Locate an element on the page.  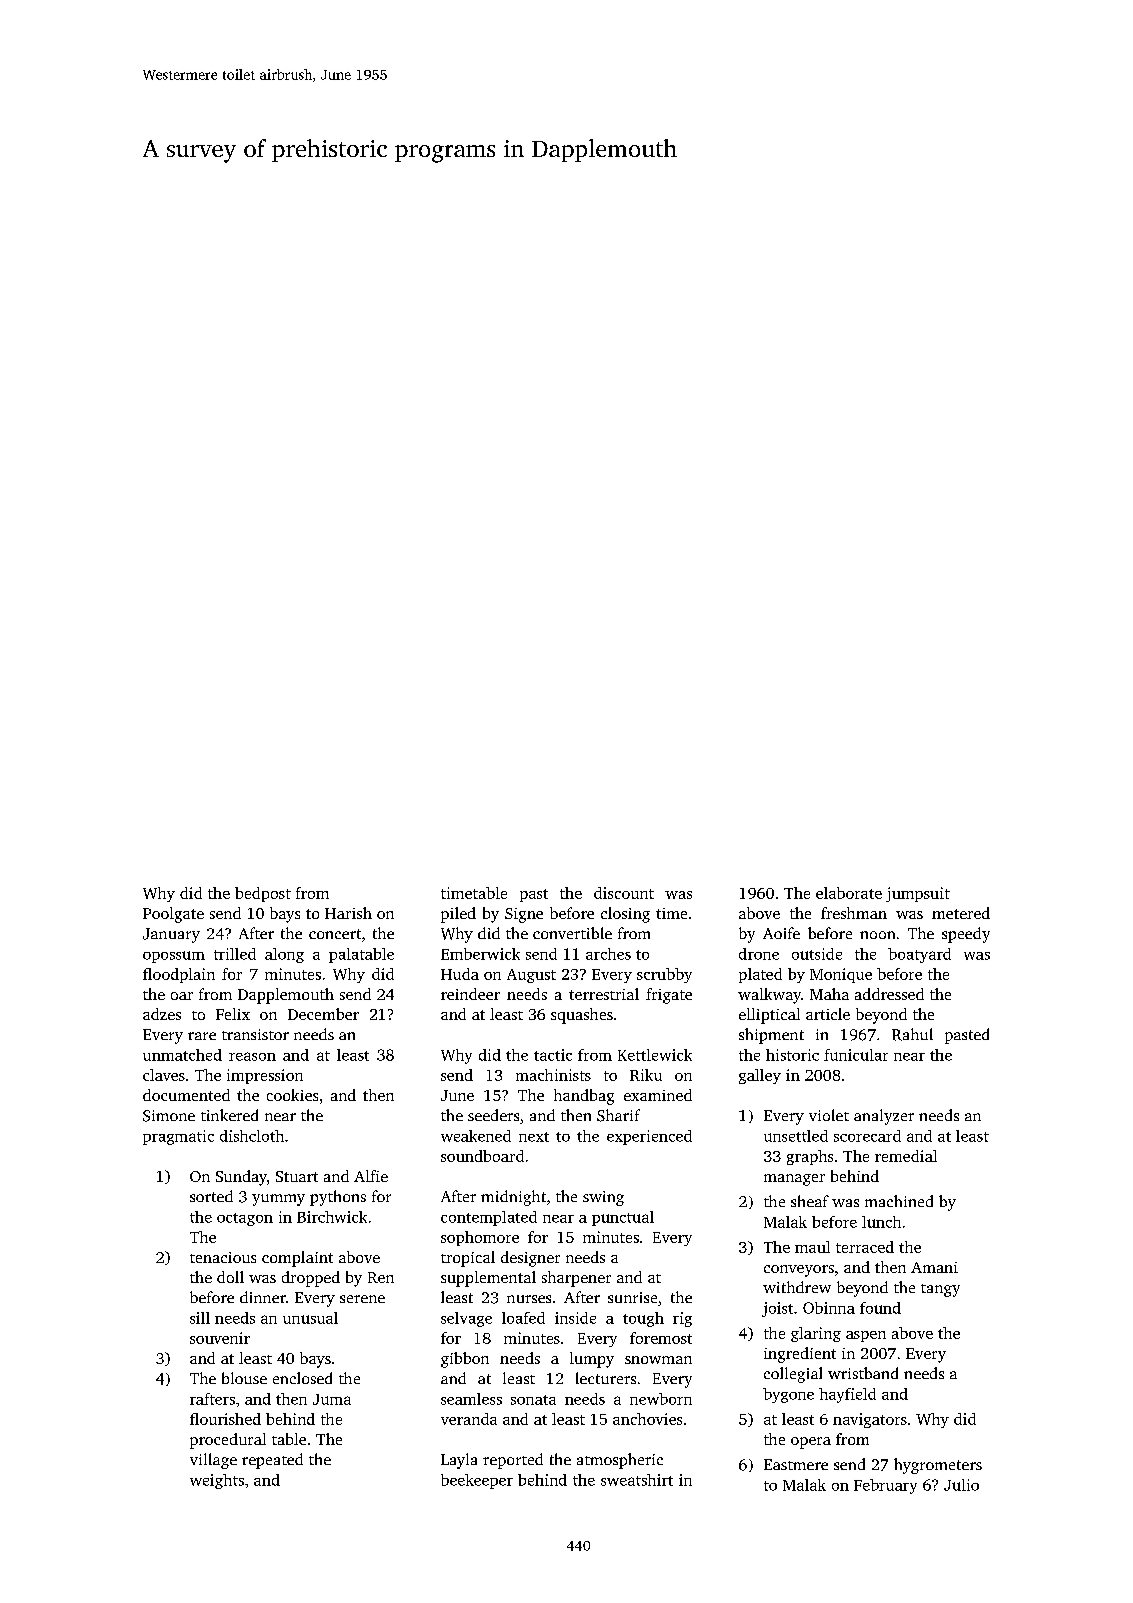
opossum is located at coordinates (174, 957).
